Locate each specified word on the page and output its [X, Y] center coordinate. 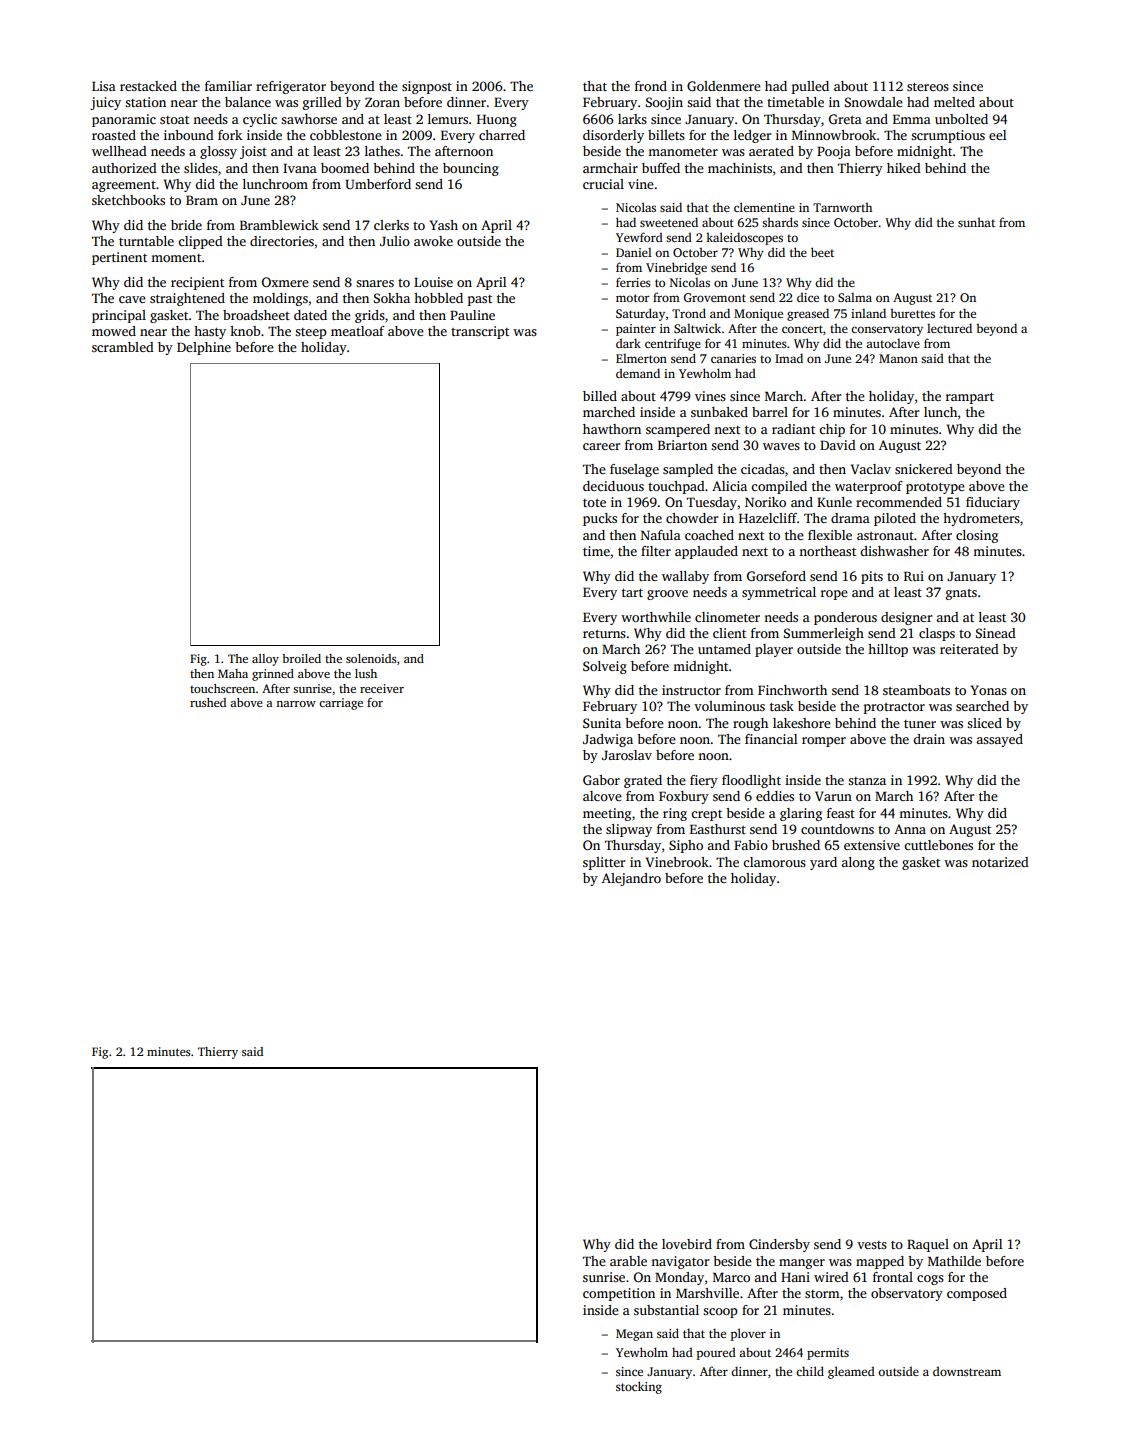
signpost [427, 87]
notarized [1000, 862]
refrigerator [291, 87]
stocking [639, 1387]
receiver [382, 688]
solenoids [371, 658]
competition [619, 1294]
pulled [810, 87]
